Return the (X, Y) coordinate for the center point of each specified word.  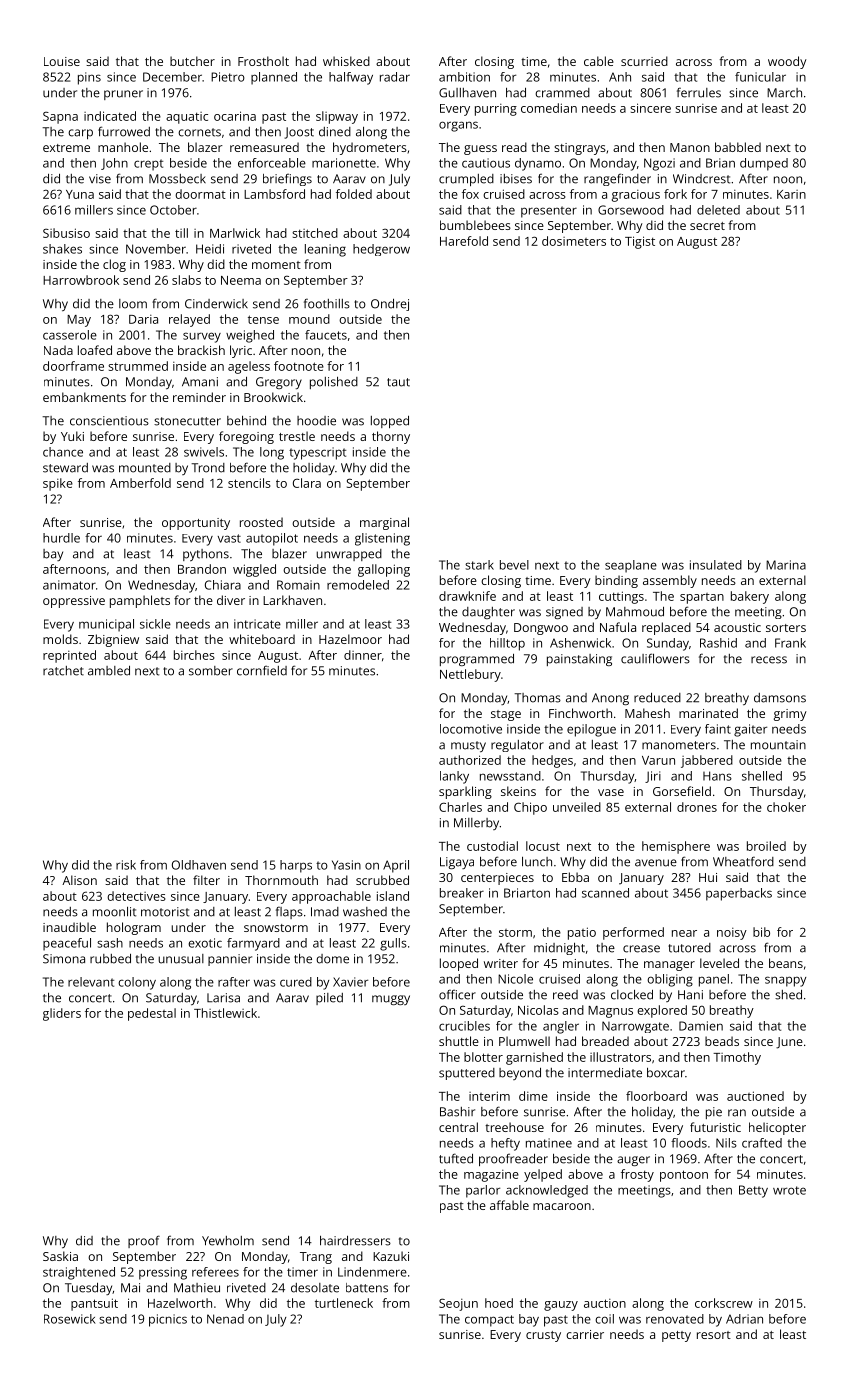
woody (787, 62)
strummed (138, 366)
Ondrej (390, 305)
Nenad (225, 1319)
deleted (718, 210)
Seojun (458, 1304)
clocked (632, 995)
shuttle (459, 1041)
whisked (346, 61)
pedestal (152, 1014)
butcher (192, 61)
